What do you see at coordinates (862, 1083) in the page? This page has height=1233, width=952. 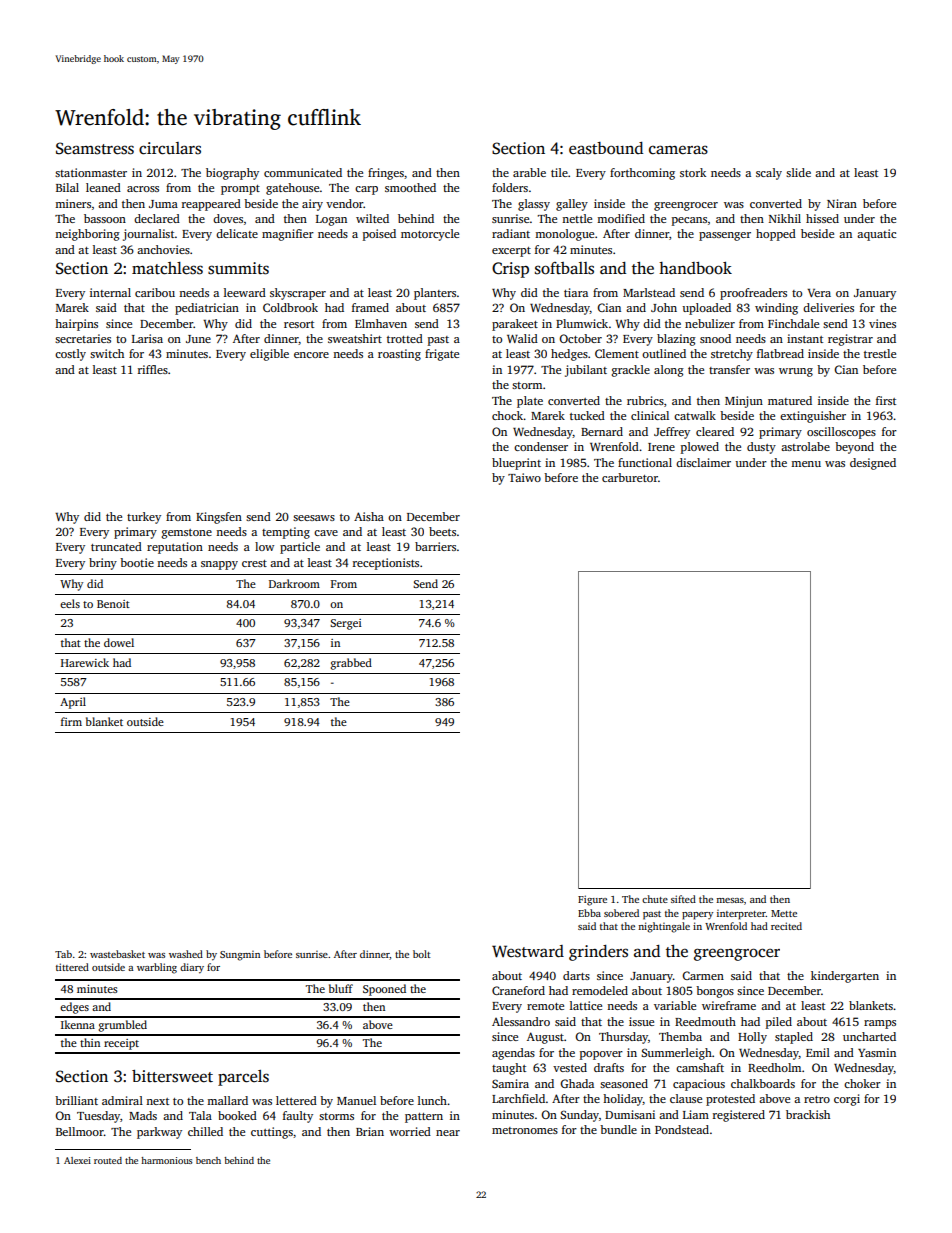 I see `choker` at bounding box center [862, 1083].
